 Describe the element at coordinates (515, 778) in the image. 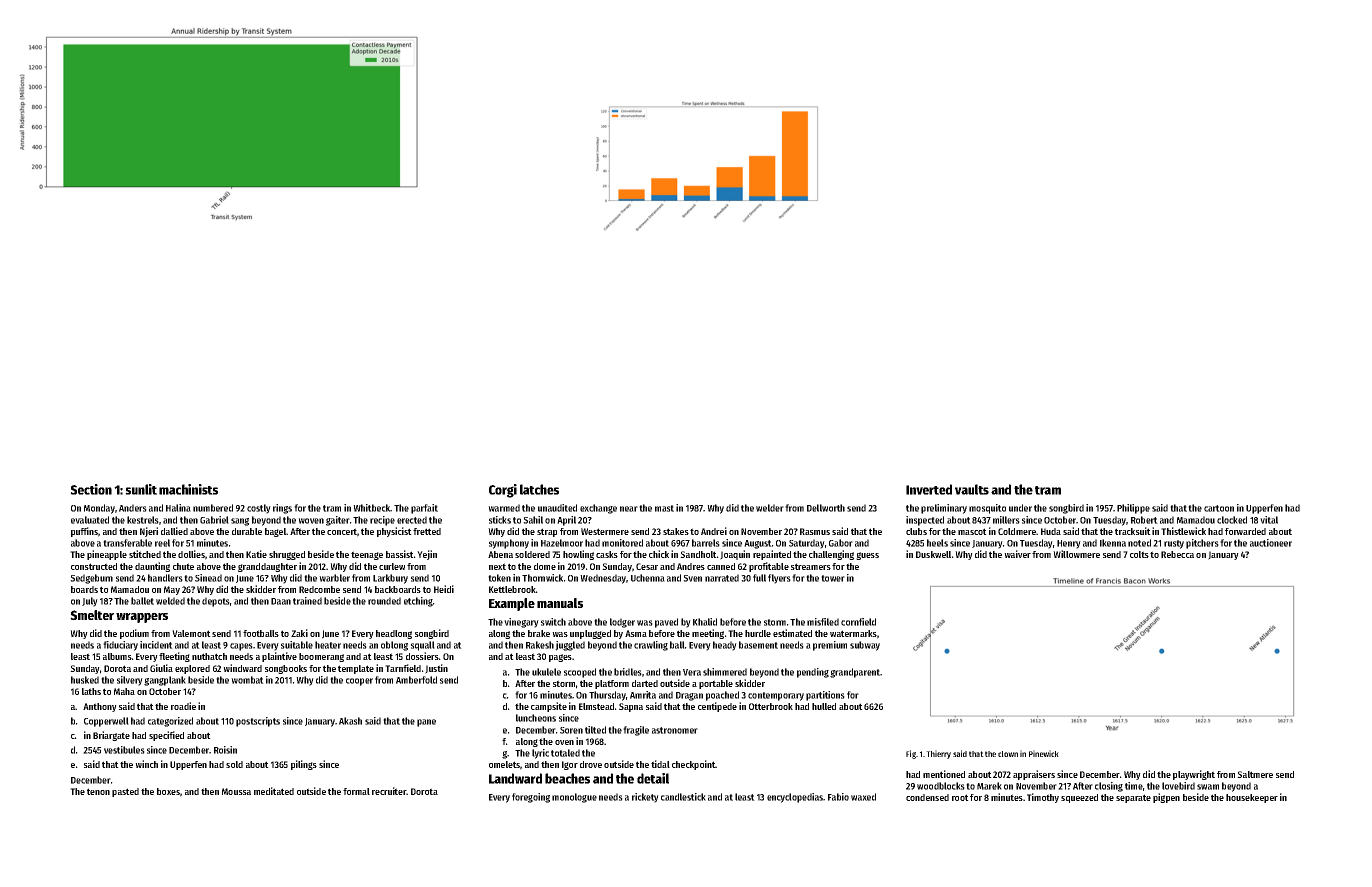

I see `Landward` at that location.
